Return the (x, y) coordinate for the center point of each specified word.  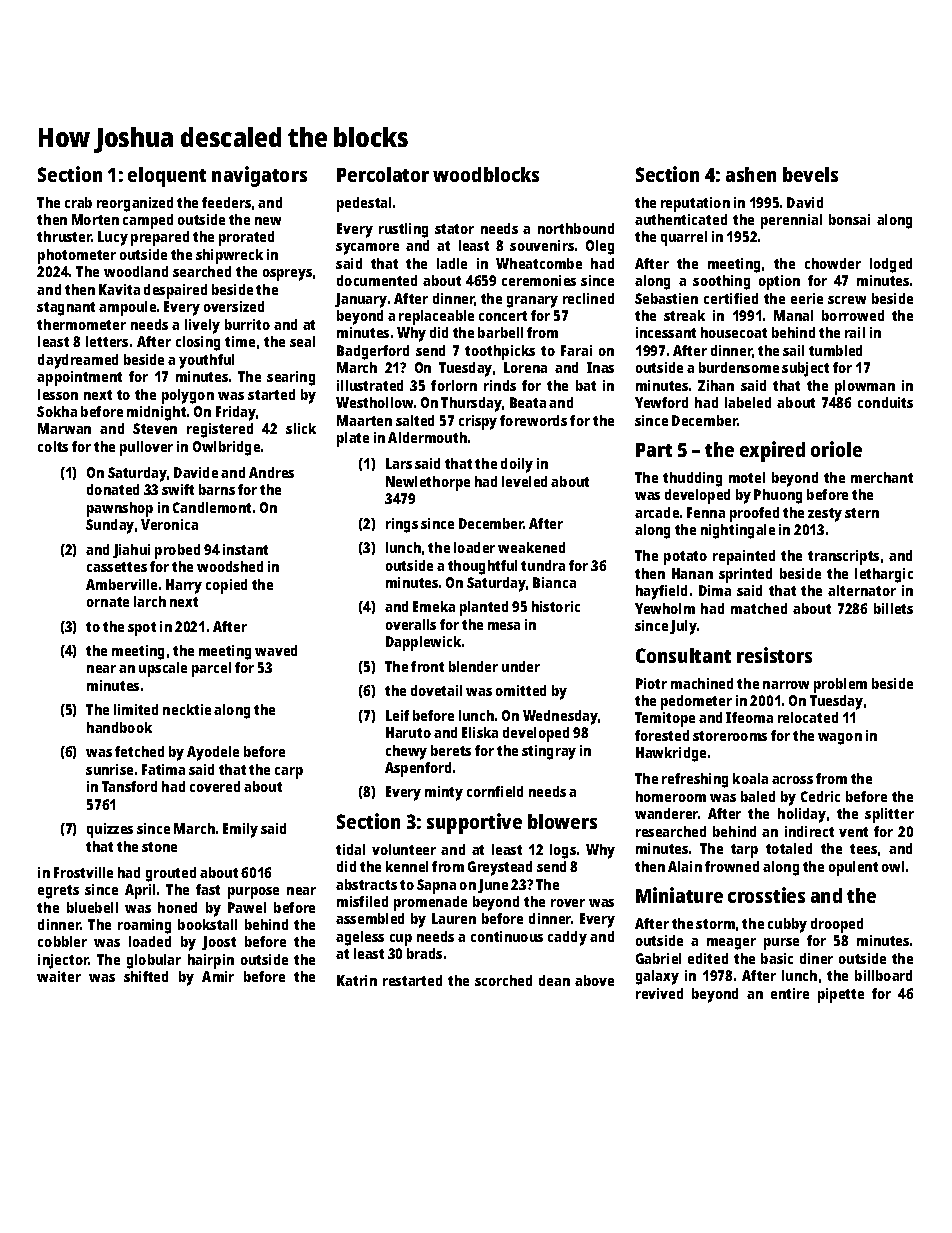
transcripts (843, 557)
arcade (657, 512)
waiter (59, 976)
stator (454, 229)
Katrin (357, 980)
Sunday (110, 526)
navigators (259, 176)
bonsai (849, 219)
